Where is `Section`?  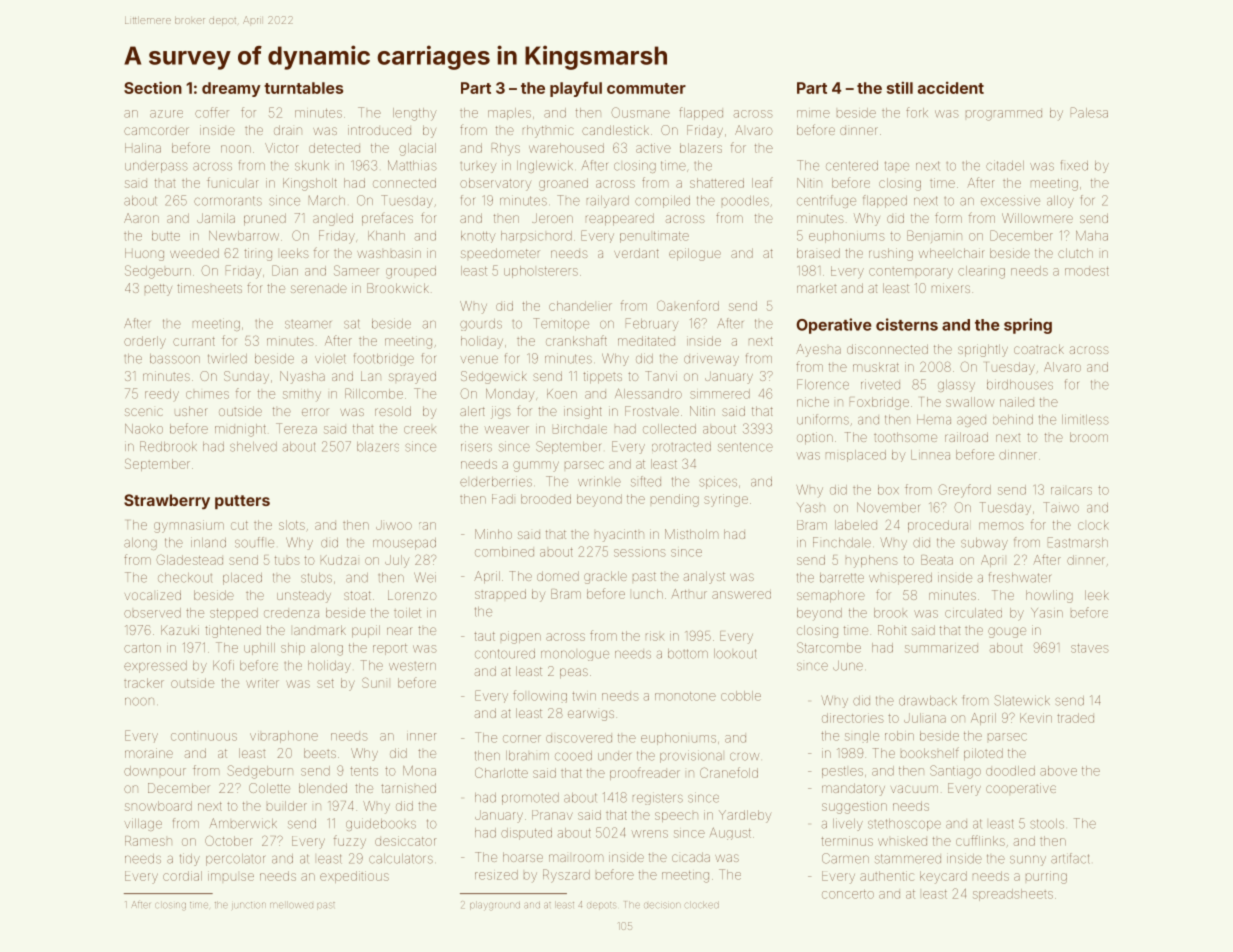 Section is located at coordinates (153, 87).
